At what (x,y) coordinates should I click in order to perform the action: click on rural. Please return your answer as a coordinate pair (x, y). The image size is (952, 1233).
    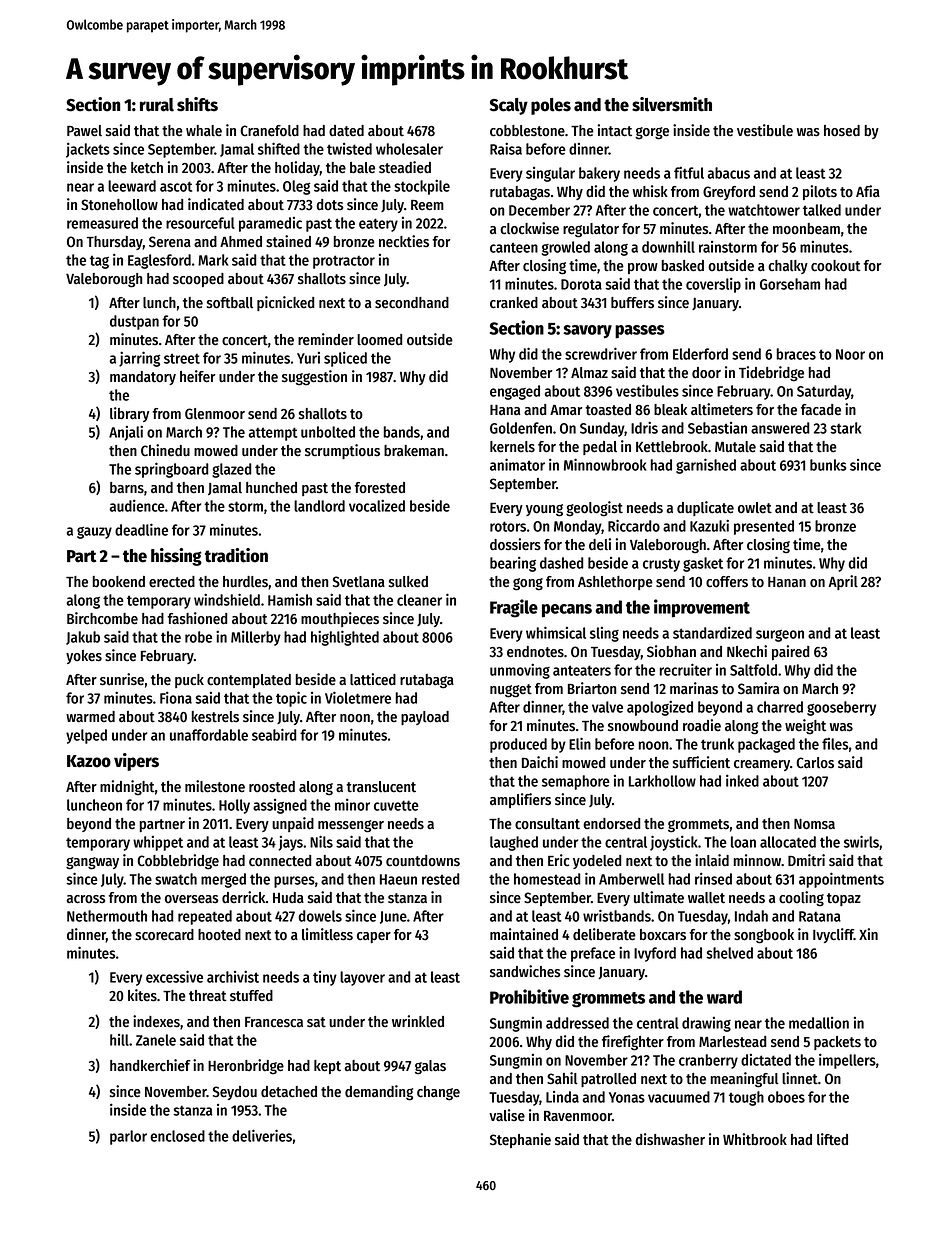
    Looking at the image, I should click on (157, 105).
